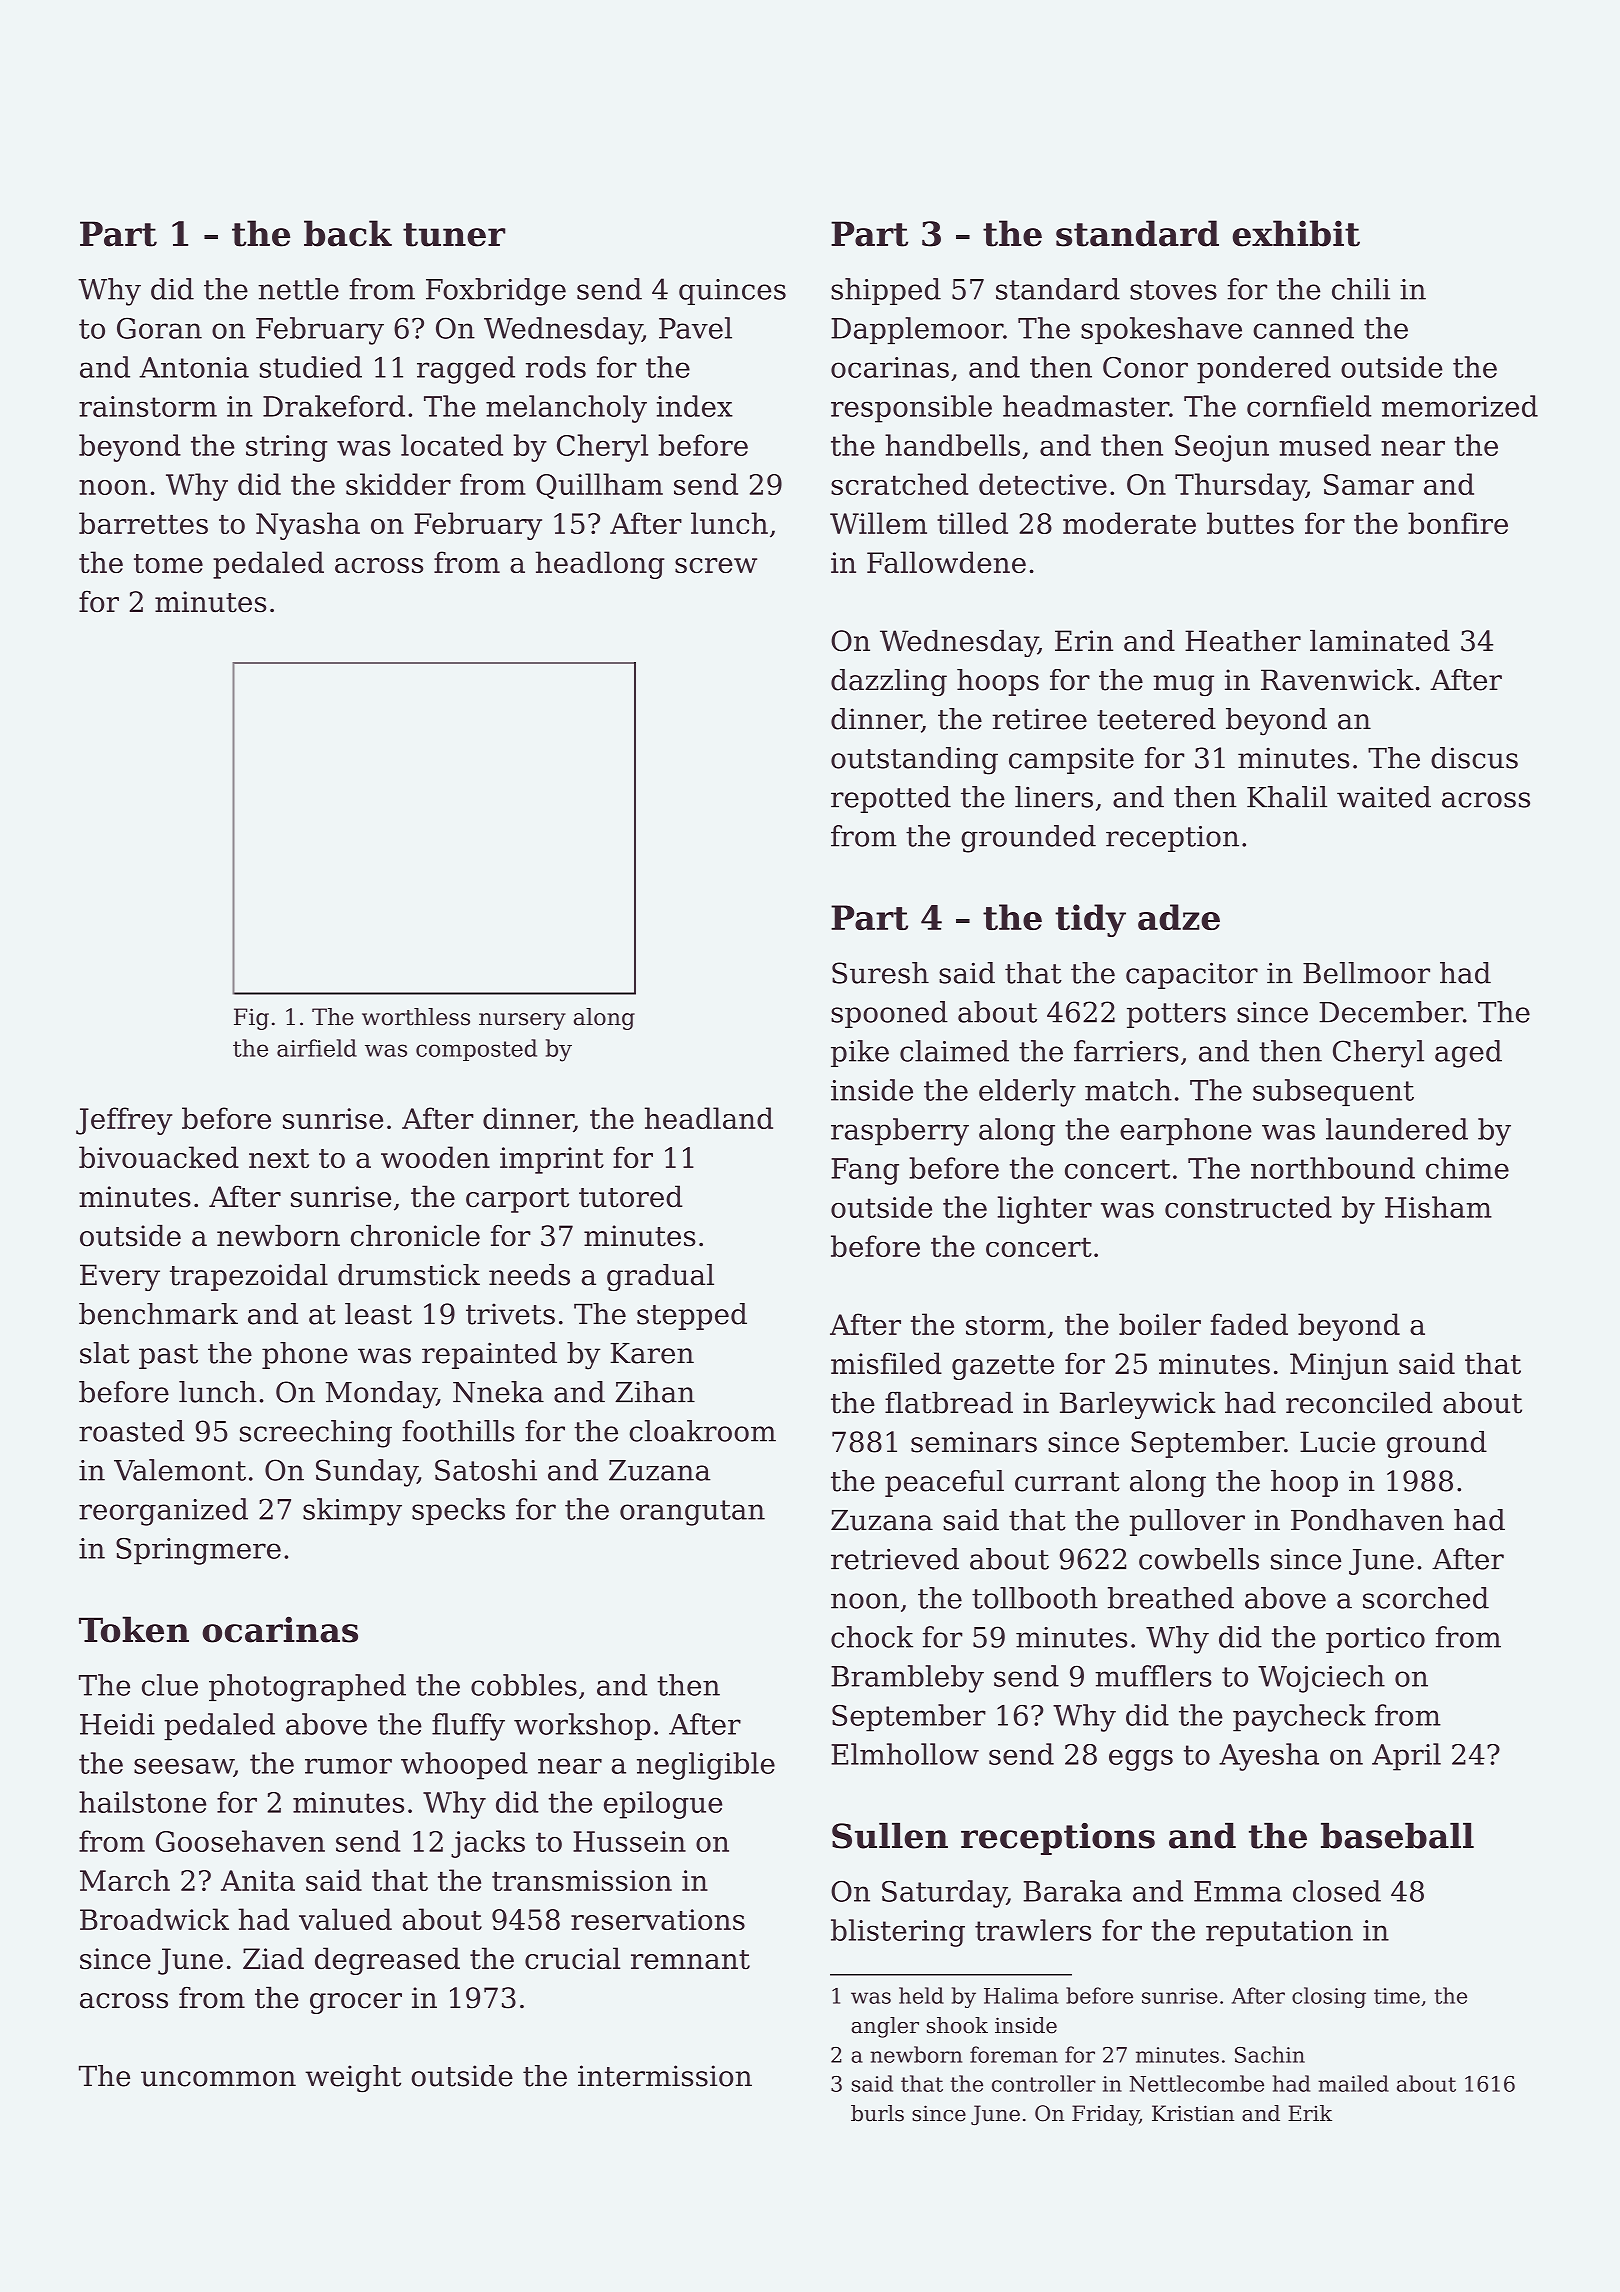  I want to click on screw, so click(716, 565).
